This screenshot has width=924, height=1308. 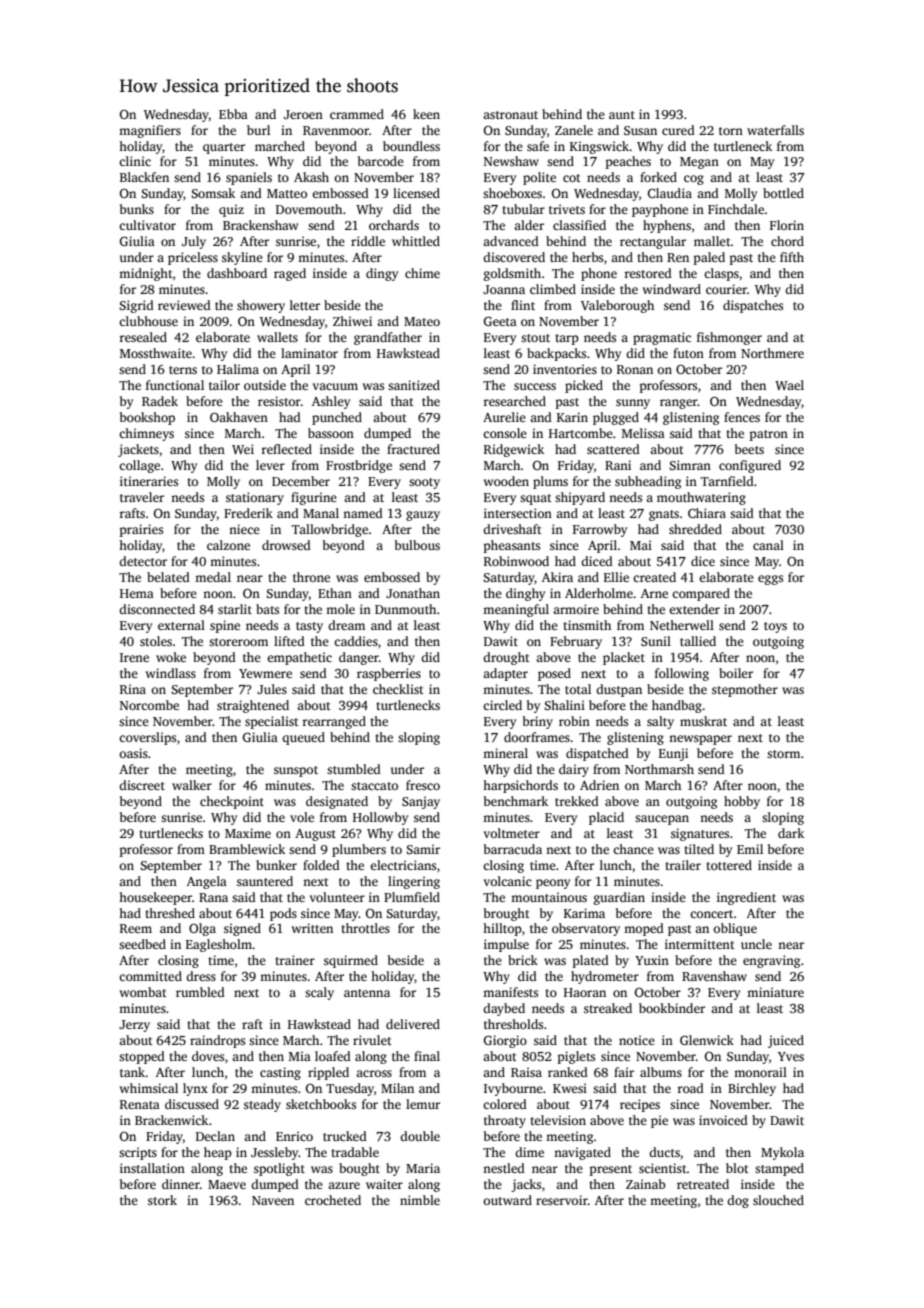 I want to click on Ebba, so click(x=233, y=114).
